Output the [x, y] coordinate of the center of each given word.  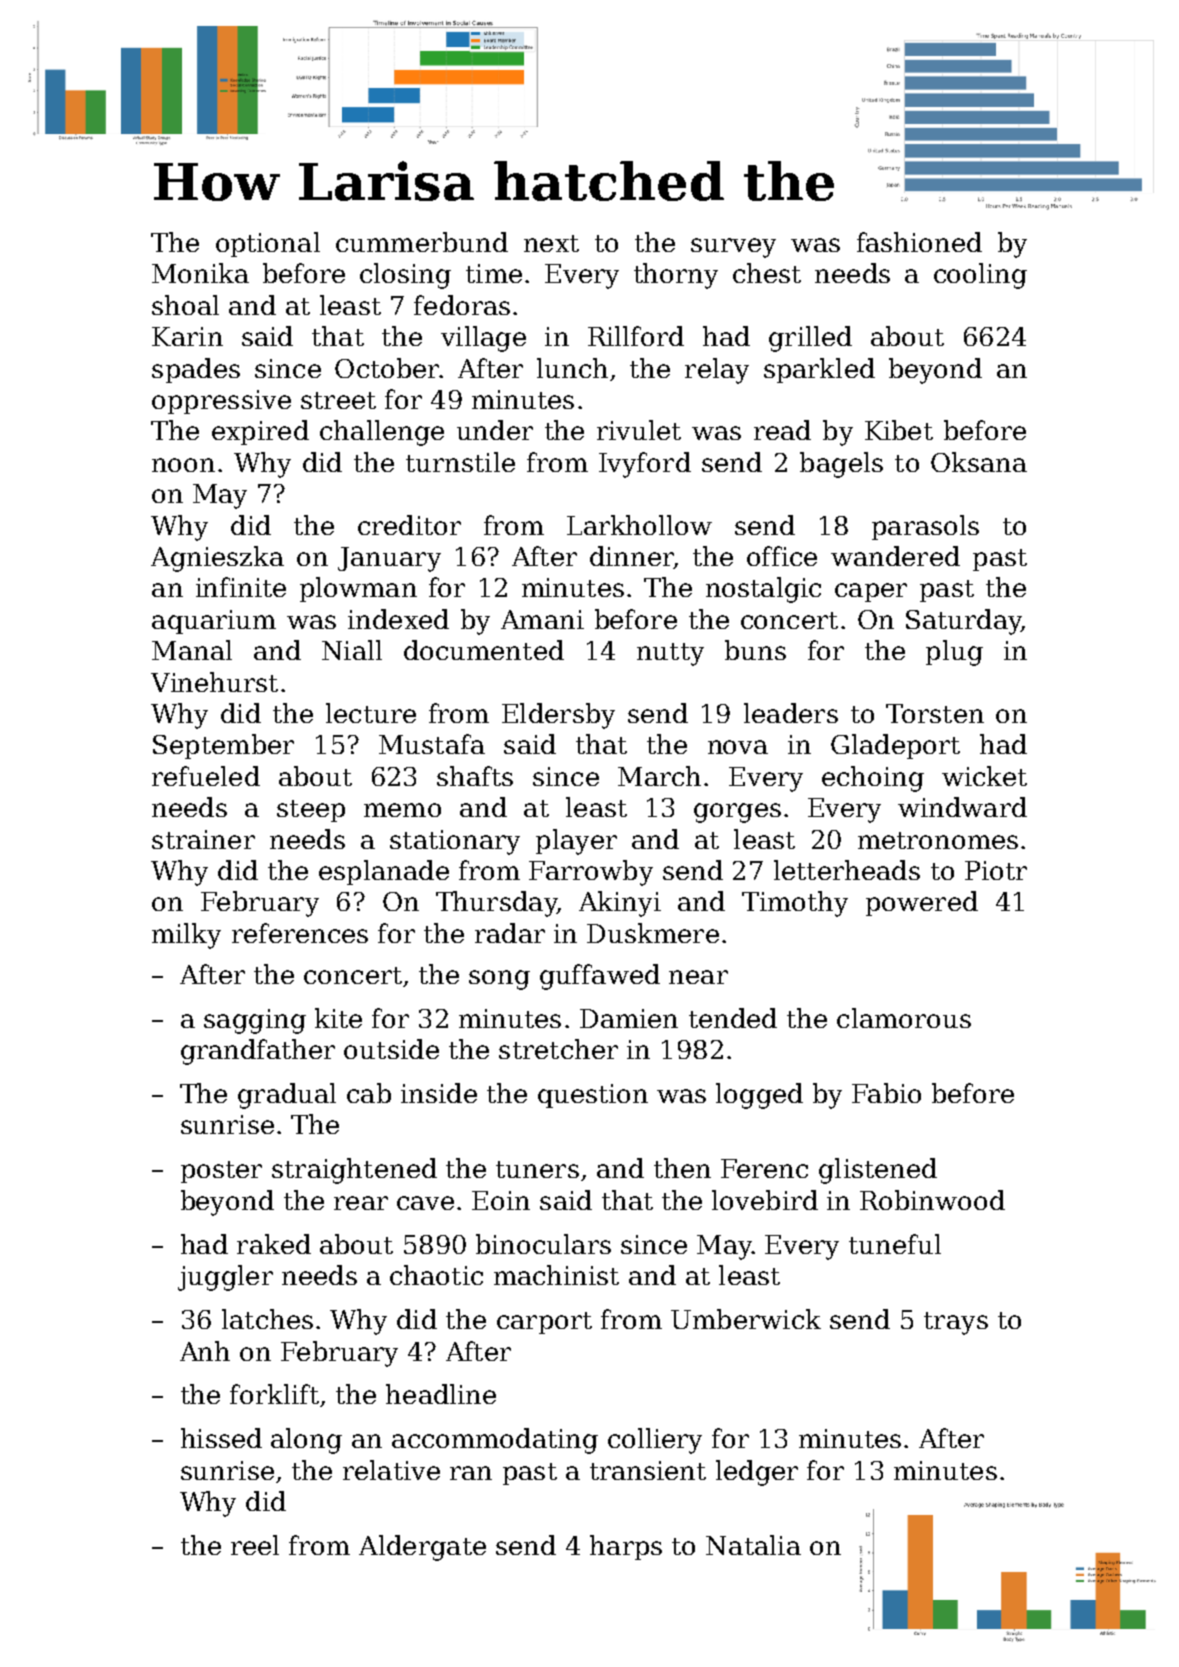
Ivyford [645, 465]
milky [186, 936]
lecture [371, 713]
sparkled [819, 370]
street [338, 400]
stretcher [558, 1049]
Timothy [795, 904]
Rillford [636, 336]
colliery [655, 1441]
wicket [984, 776]
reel [255, 1545]
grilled [810, 339]
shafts [475, 776]
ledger [757, 1473]
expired [260, 432]
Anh [205, 1351]
